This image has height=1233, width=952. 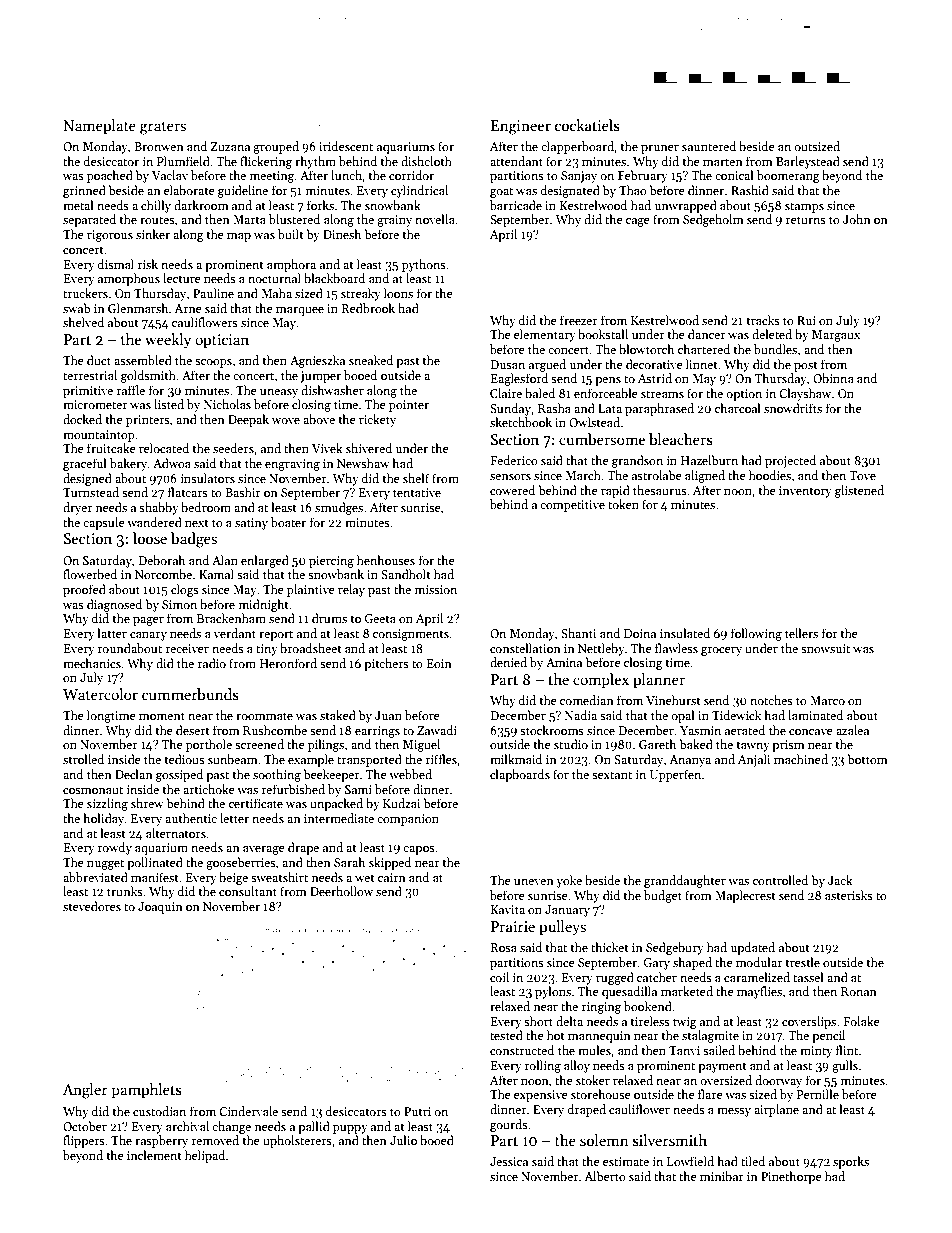 I want to click on puppy, so click(x=350, y=1129).
